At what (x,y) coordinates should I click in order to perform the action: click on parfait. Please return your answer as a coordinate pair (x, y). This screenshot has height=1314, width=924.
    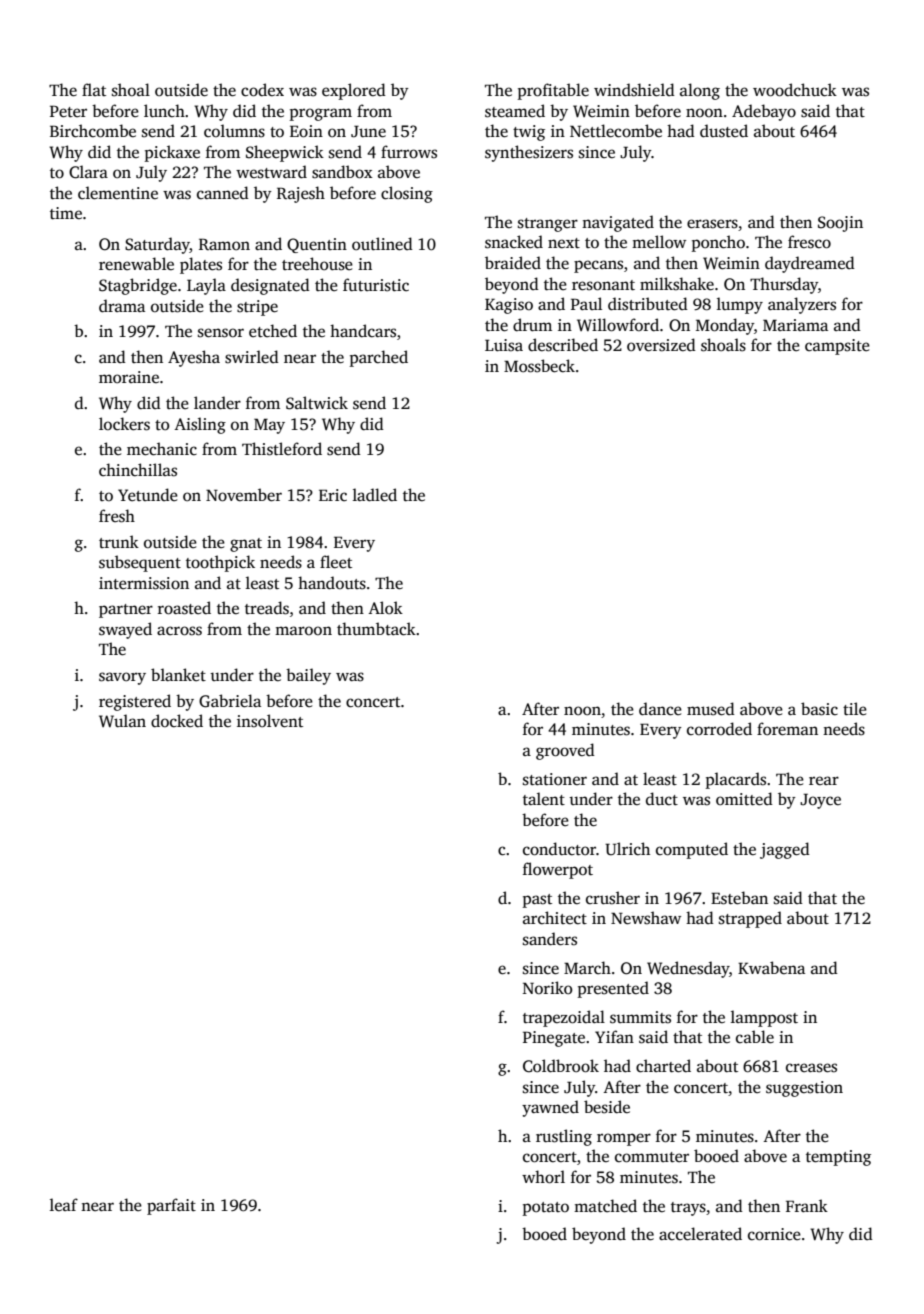
    Looking at the image, I should click on (171, 1206).
